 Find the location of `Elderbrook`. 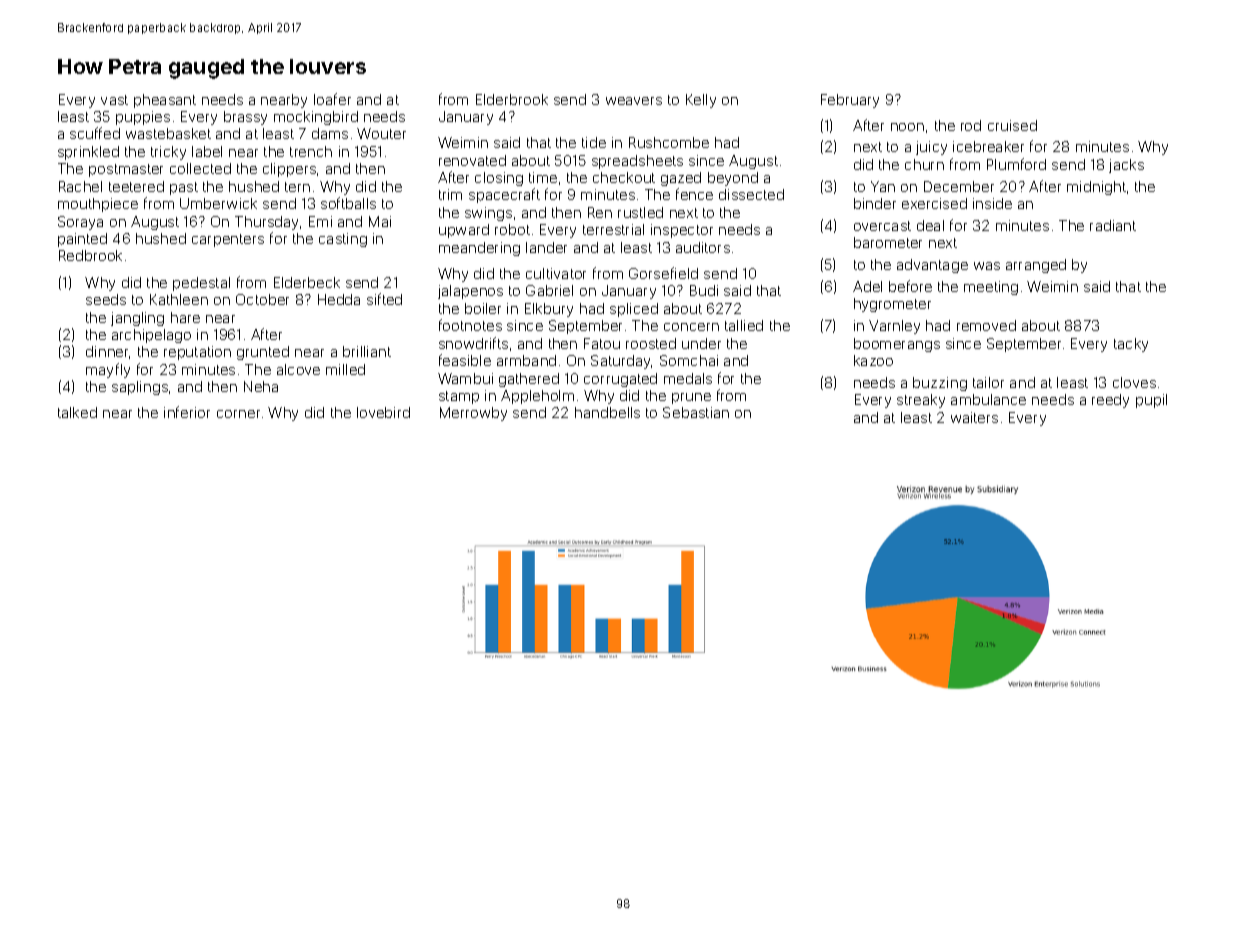

Elderbrook is located at coordinates (512, 99).
